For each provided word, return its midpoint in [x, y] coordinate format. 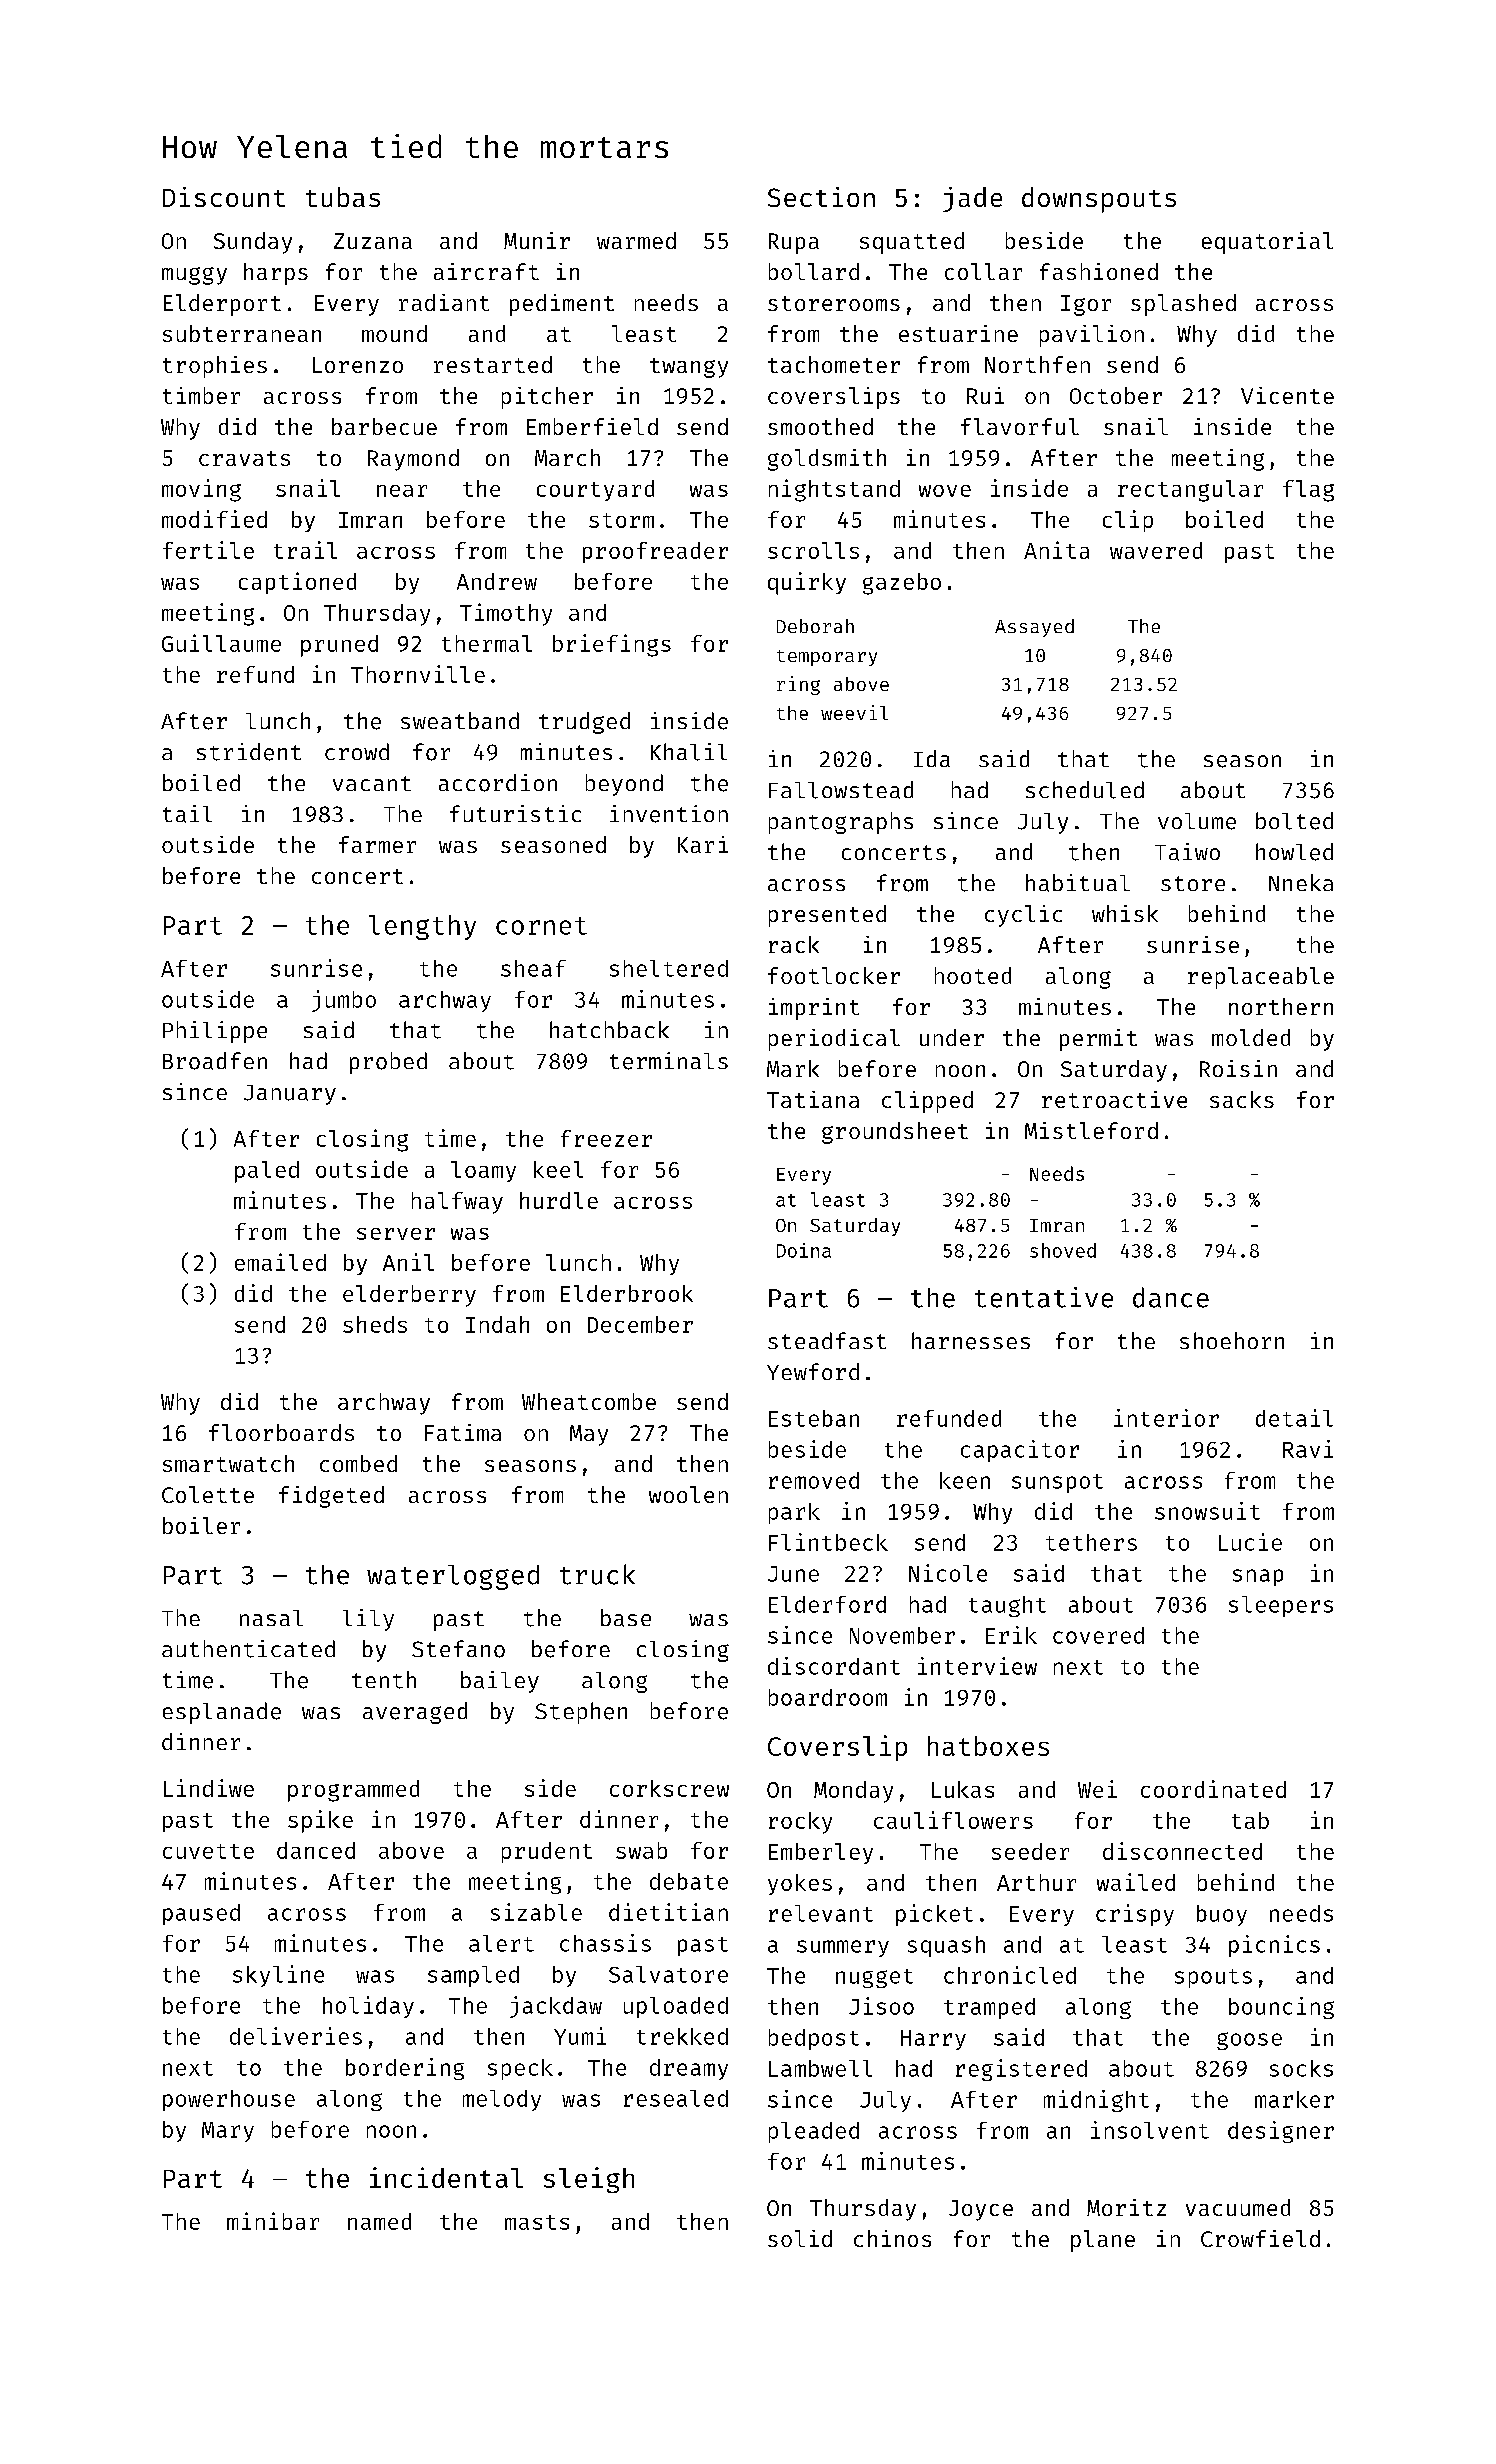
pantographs [841, 823]
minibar [273, 2221]
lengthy [422, 927]
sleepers [1281, 1606]
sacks [1242, 1099]
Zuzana [373, 241]
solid [800, 2238]
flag [1308, 491]
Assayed [1034, 628]
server [396, 1234]
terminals [669, 1061]
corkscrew [669, 1788]
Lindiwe [209, 1788]
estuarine [958, 333]
